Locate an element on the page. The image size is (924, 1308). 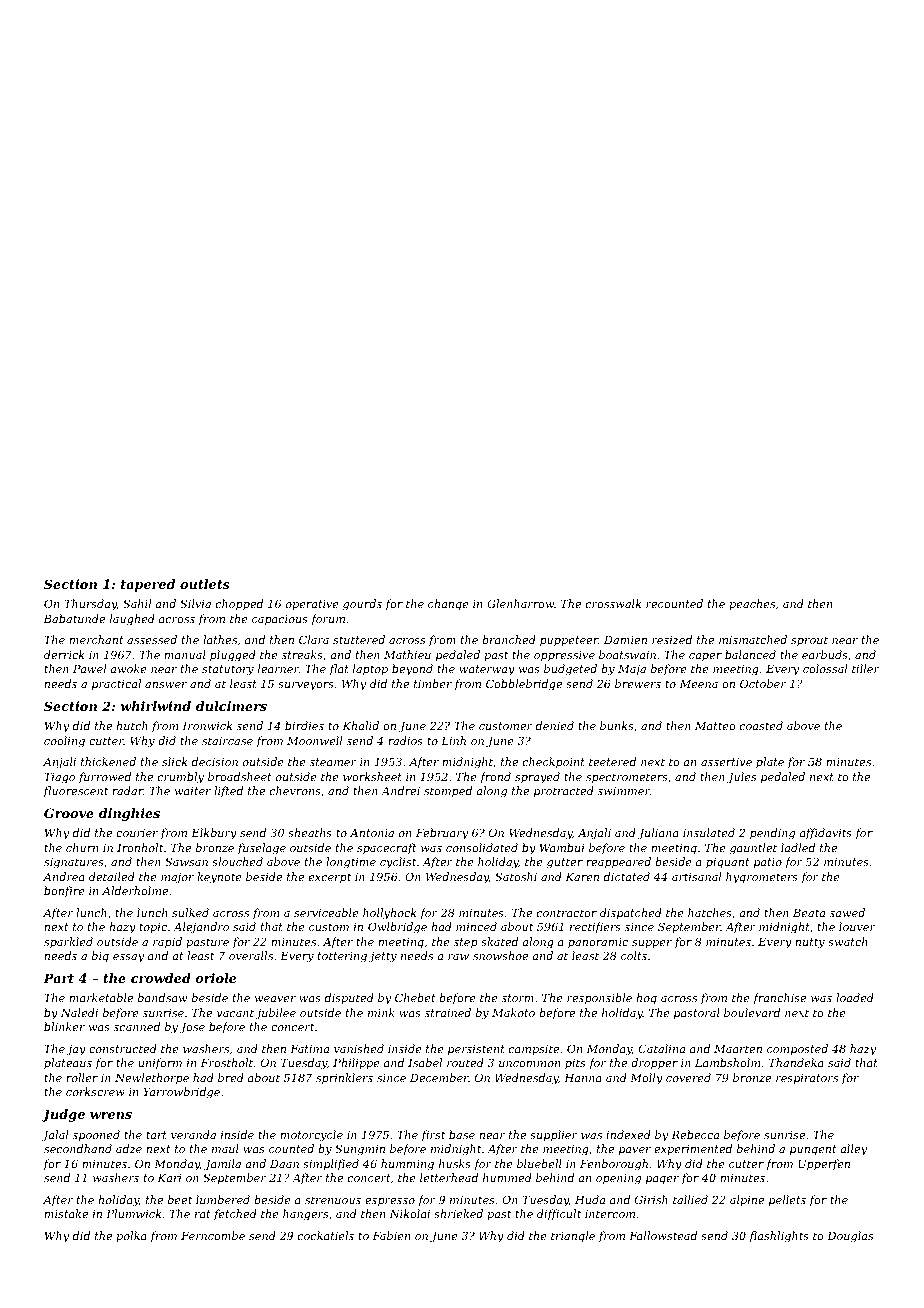
peaches is located at coordinates (752, 604).
